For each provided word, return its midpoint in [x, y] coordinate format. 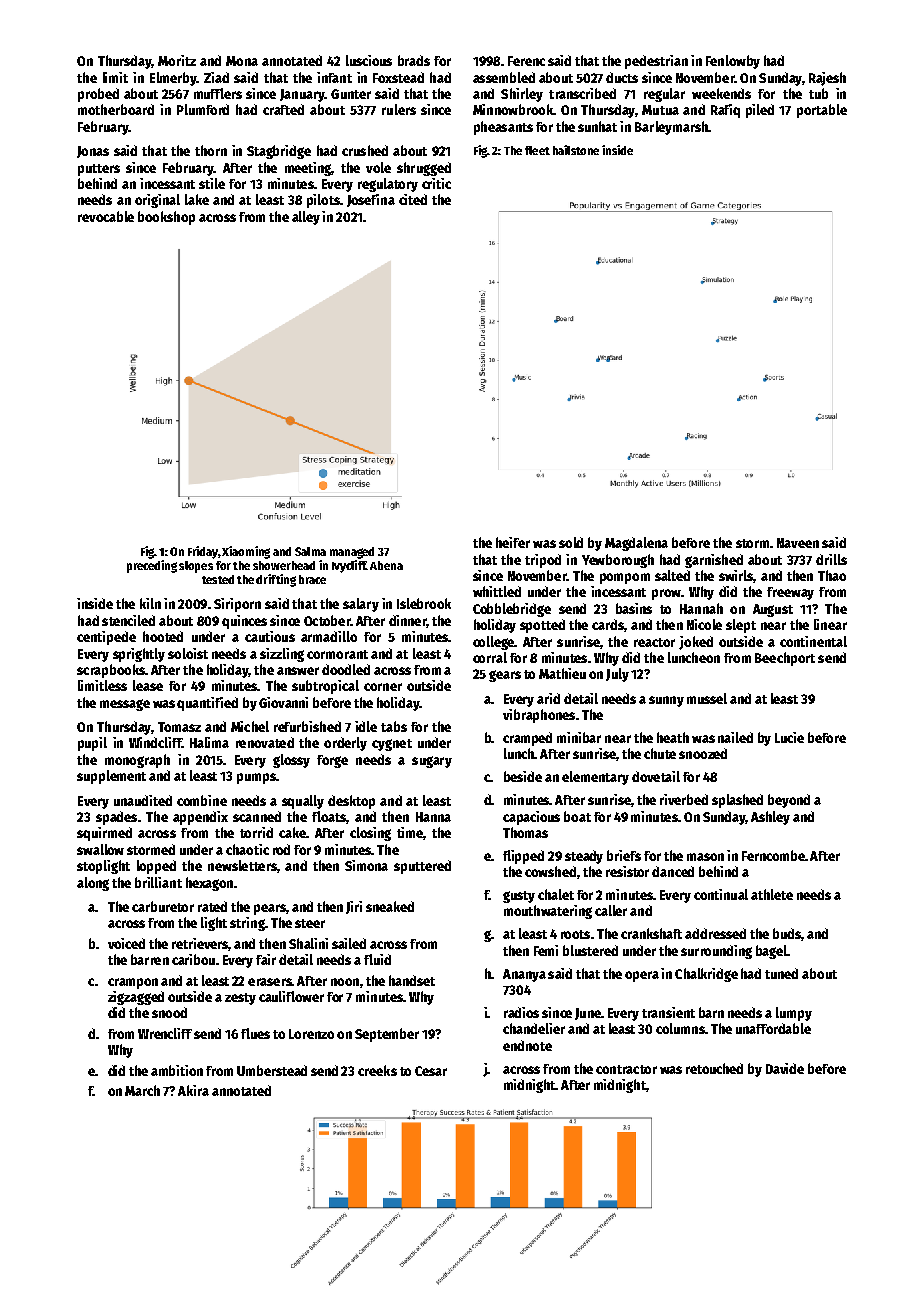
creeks [377, 1070]
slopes [196, 567]
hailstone [576, 150]
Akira [193, 1090]
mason [705, 857]
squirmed [104, 834]
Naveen [798, 543]
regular [664, 95]
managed [352, 553]
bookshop [166, 218]
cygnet [392, 745]
